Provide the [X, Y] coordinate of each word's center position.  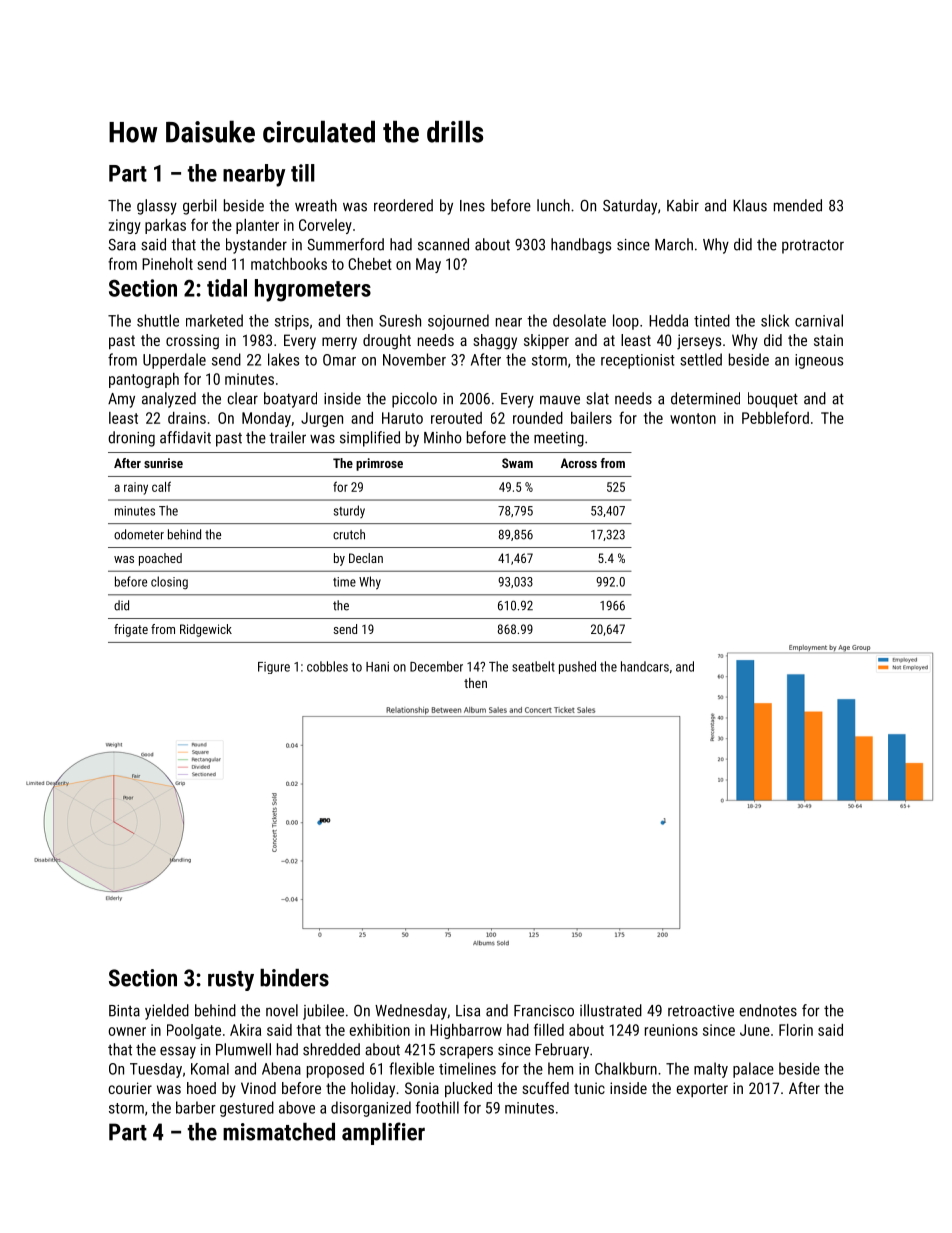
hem [560, 1068]
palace [753, 1070]
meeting [559, 439]
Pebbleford [775, 417]
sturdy [349, 511]
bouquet [773, 400]
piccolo [414, 400]
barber [196, 1107]
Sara [122, 245]
